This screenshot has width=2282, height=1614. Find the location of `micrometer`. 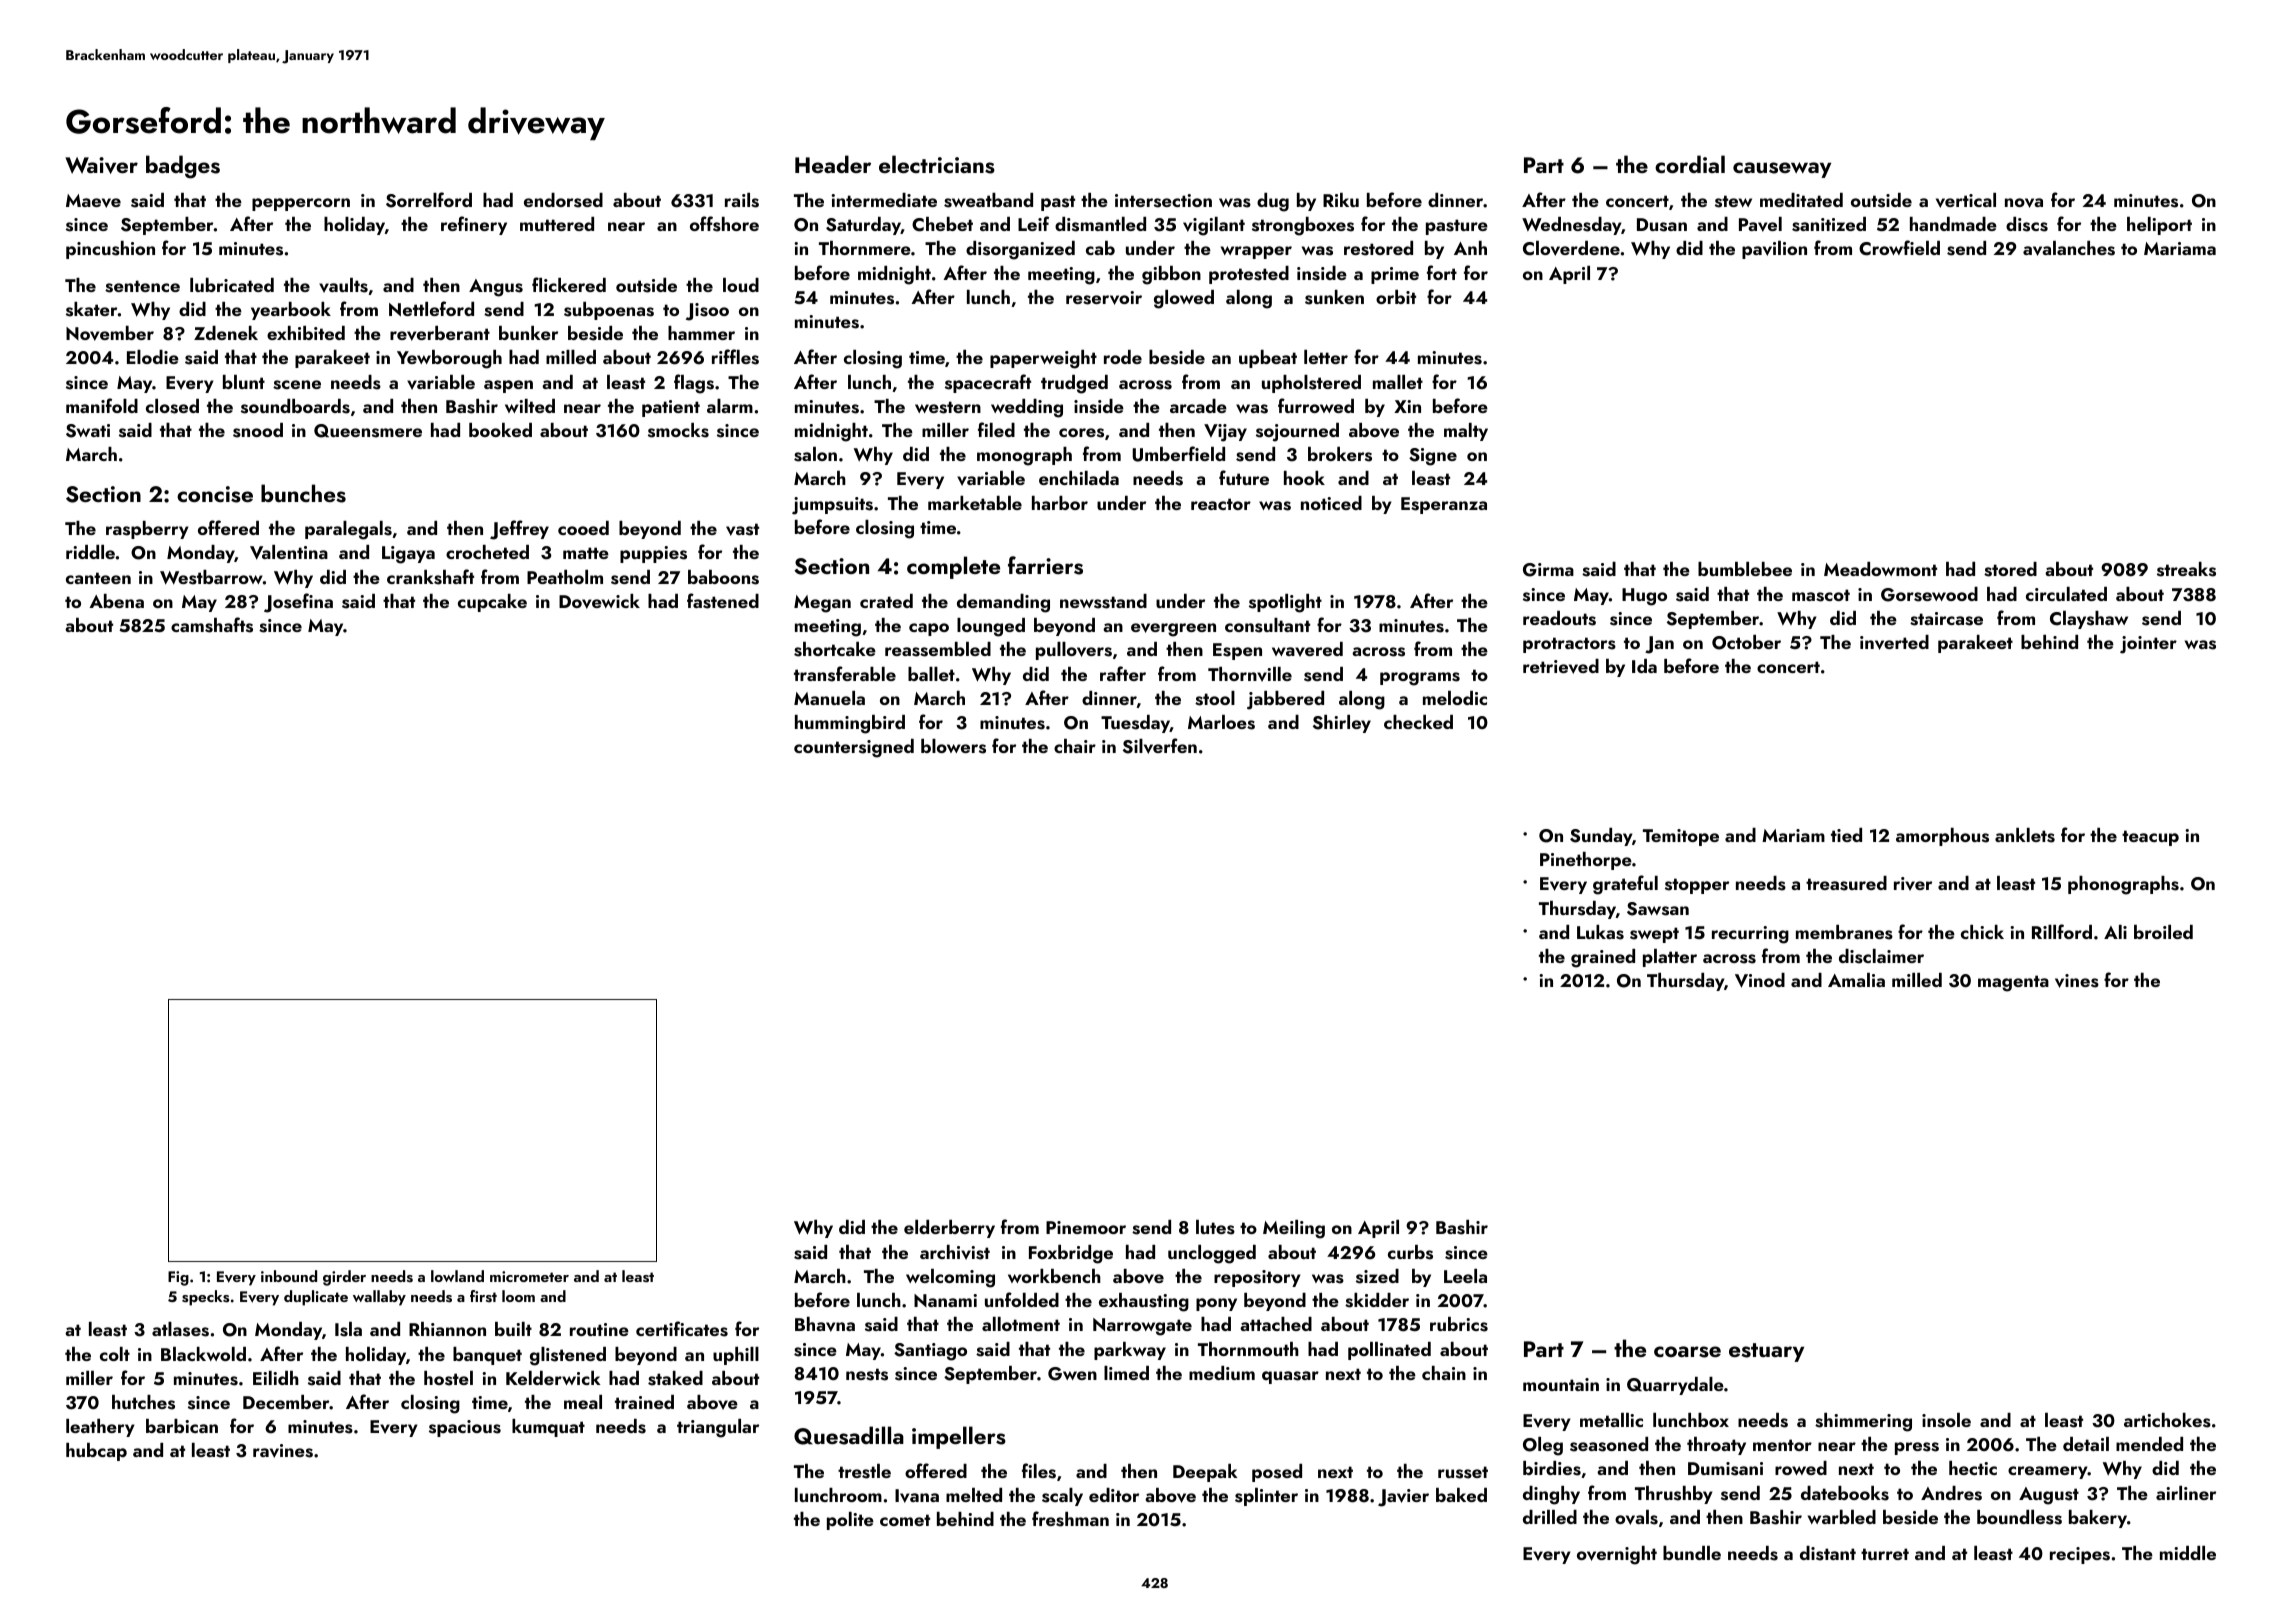

micrometer is located at coordinates (529, 1276).
